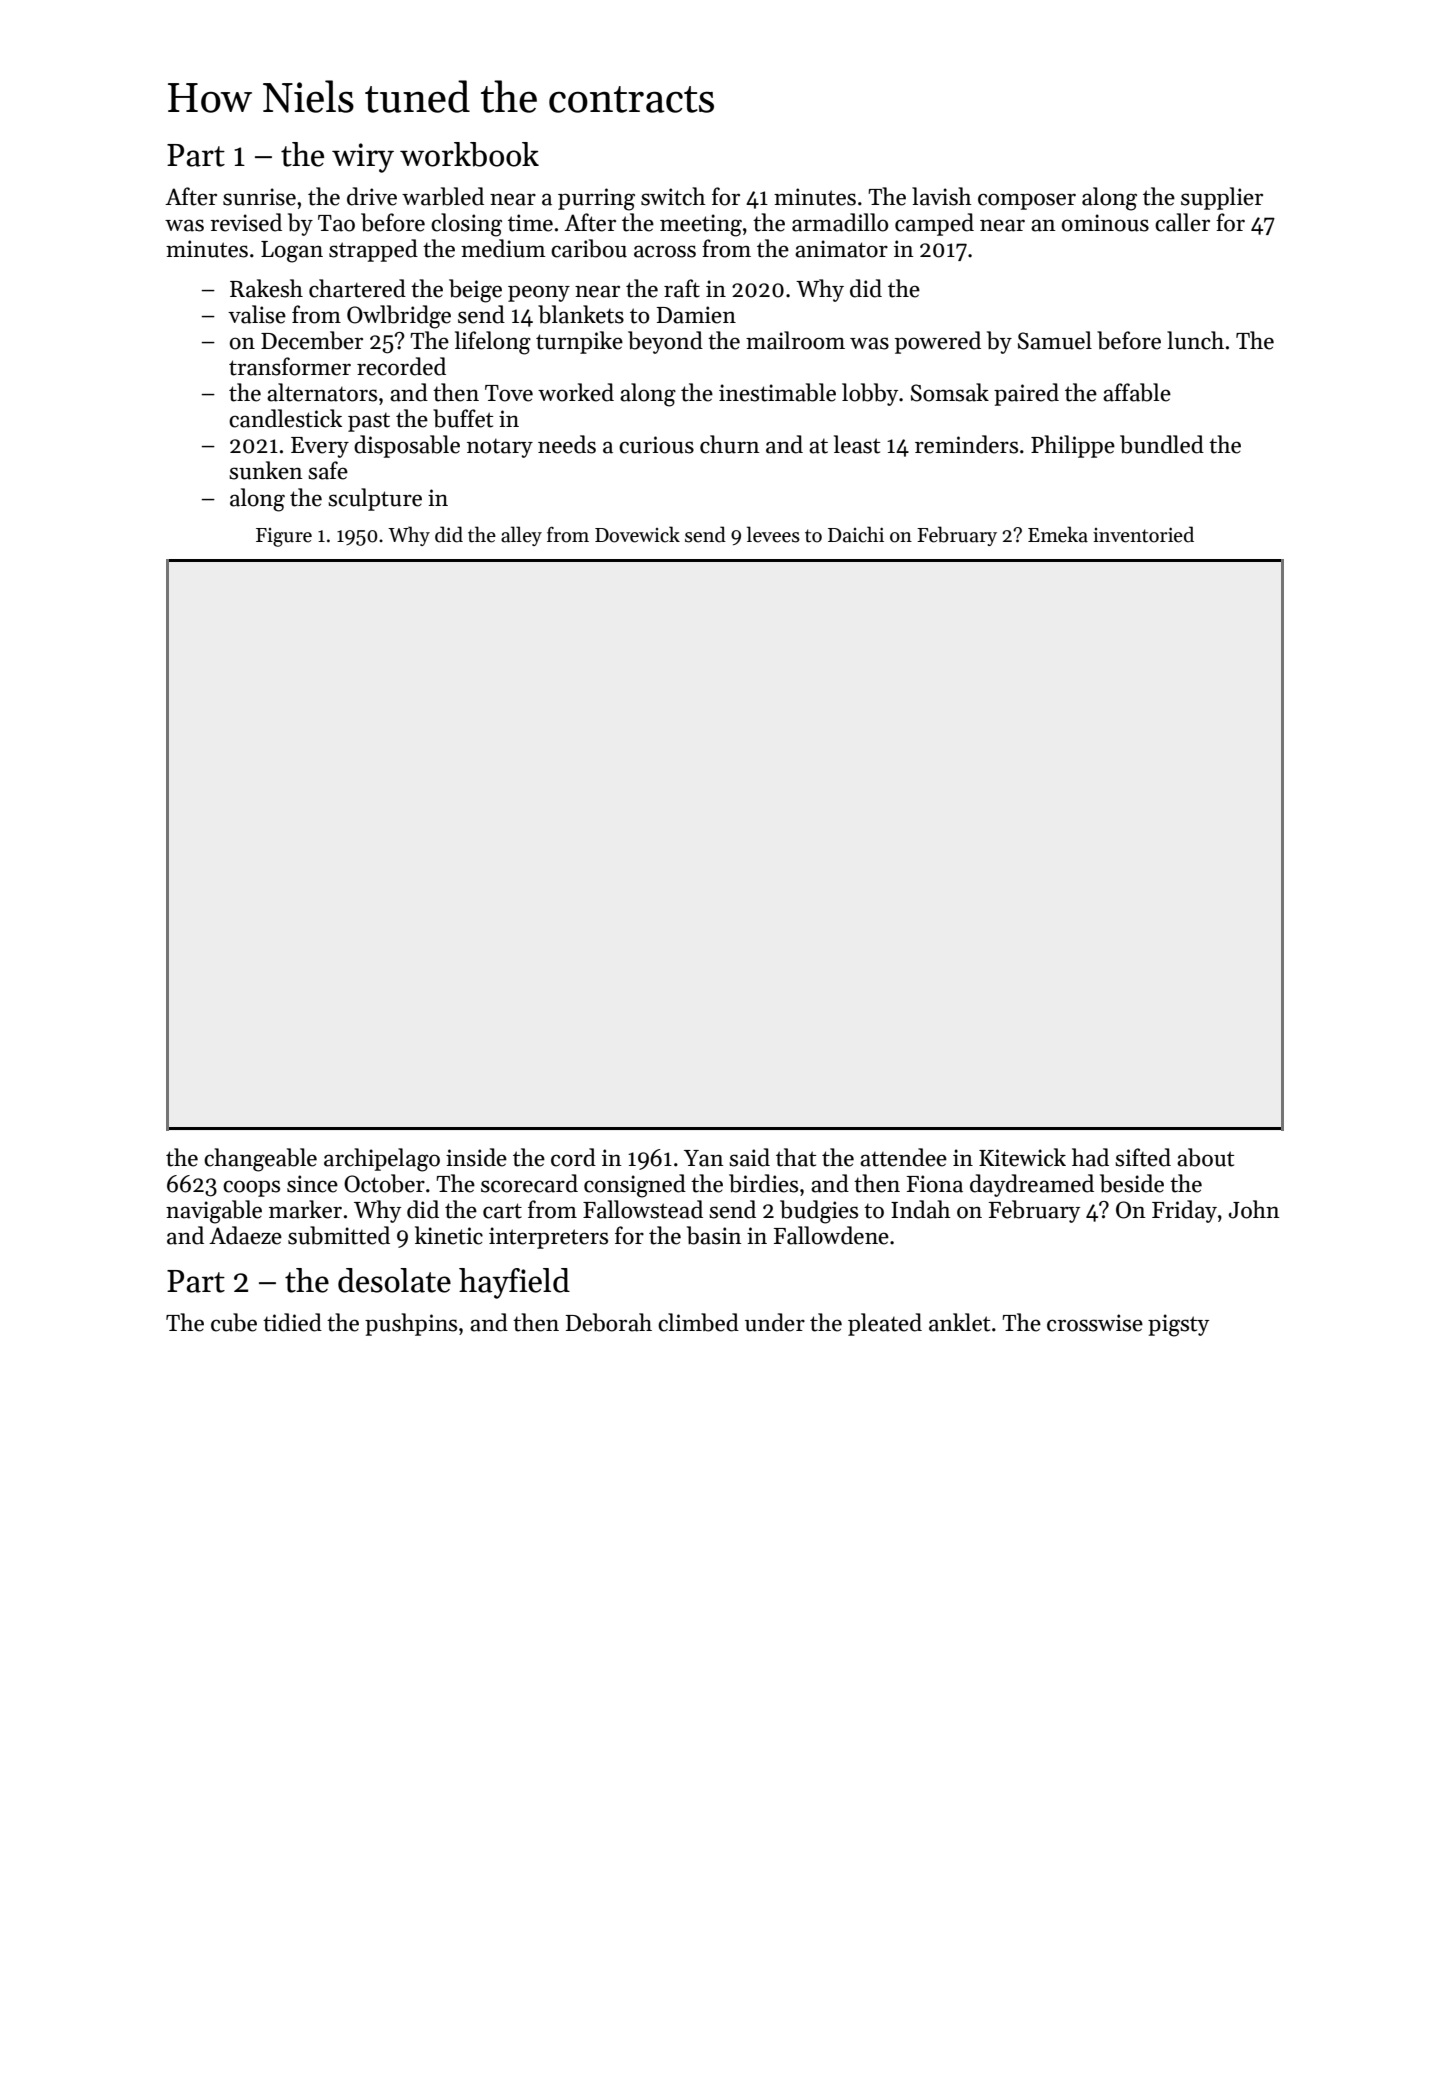  Describe the element at coordinates (773, 534) in the screenshot. I see `levees` at that location.
